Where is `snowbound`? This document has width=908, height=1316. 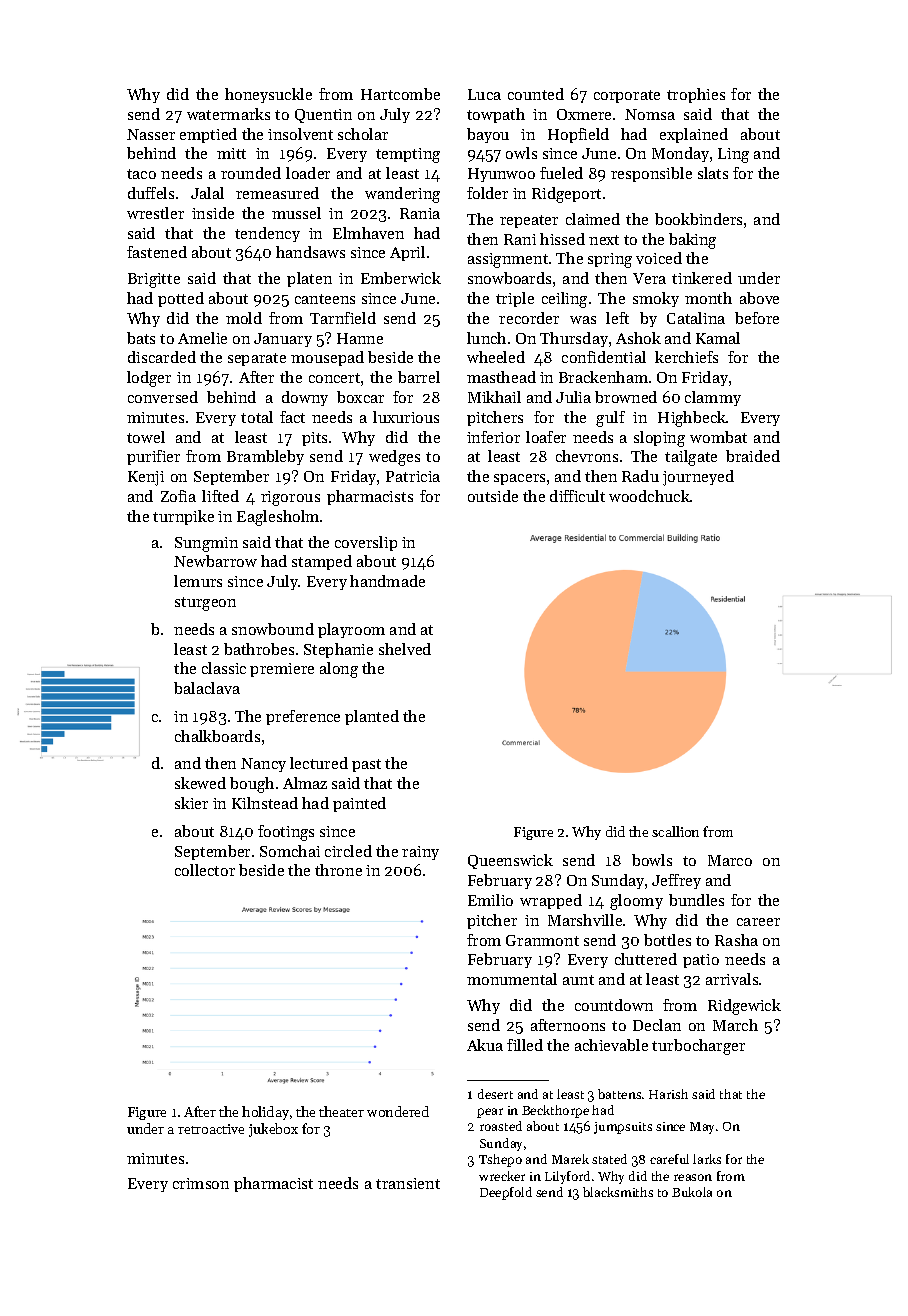
snowbound is located at coordinates (273, 629).
